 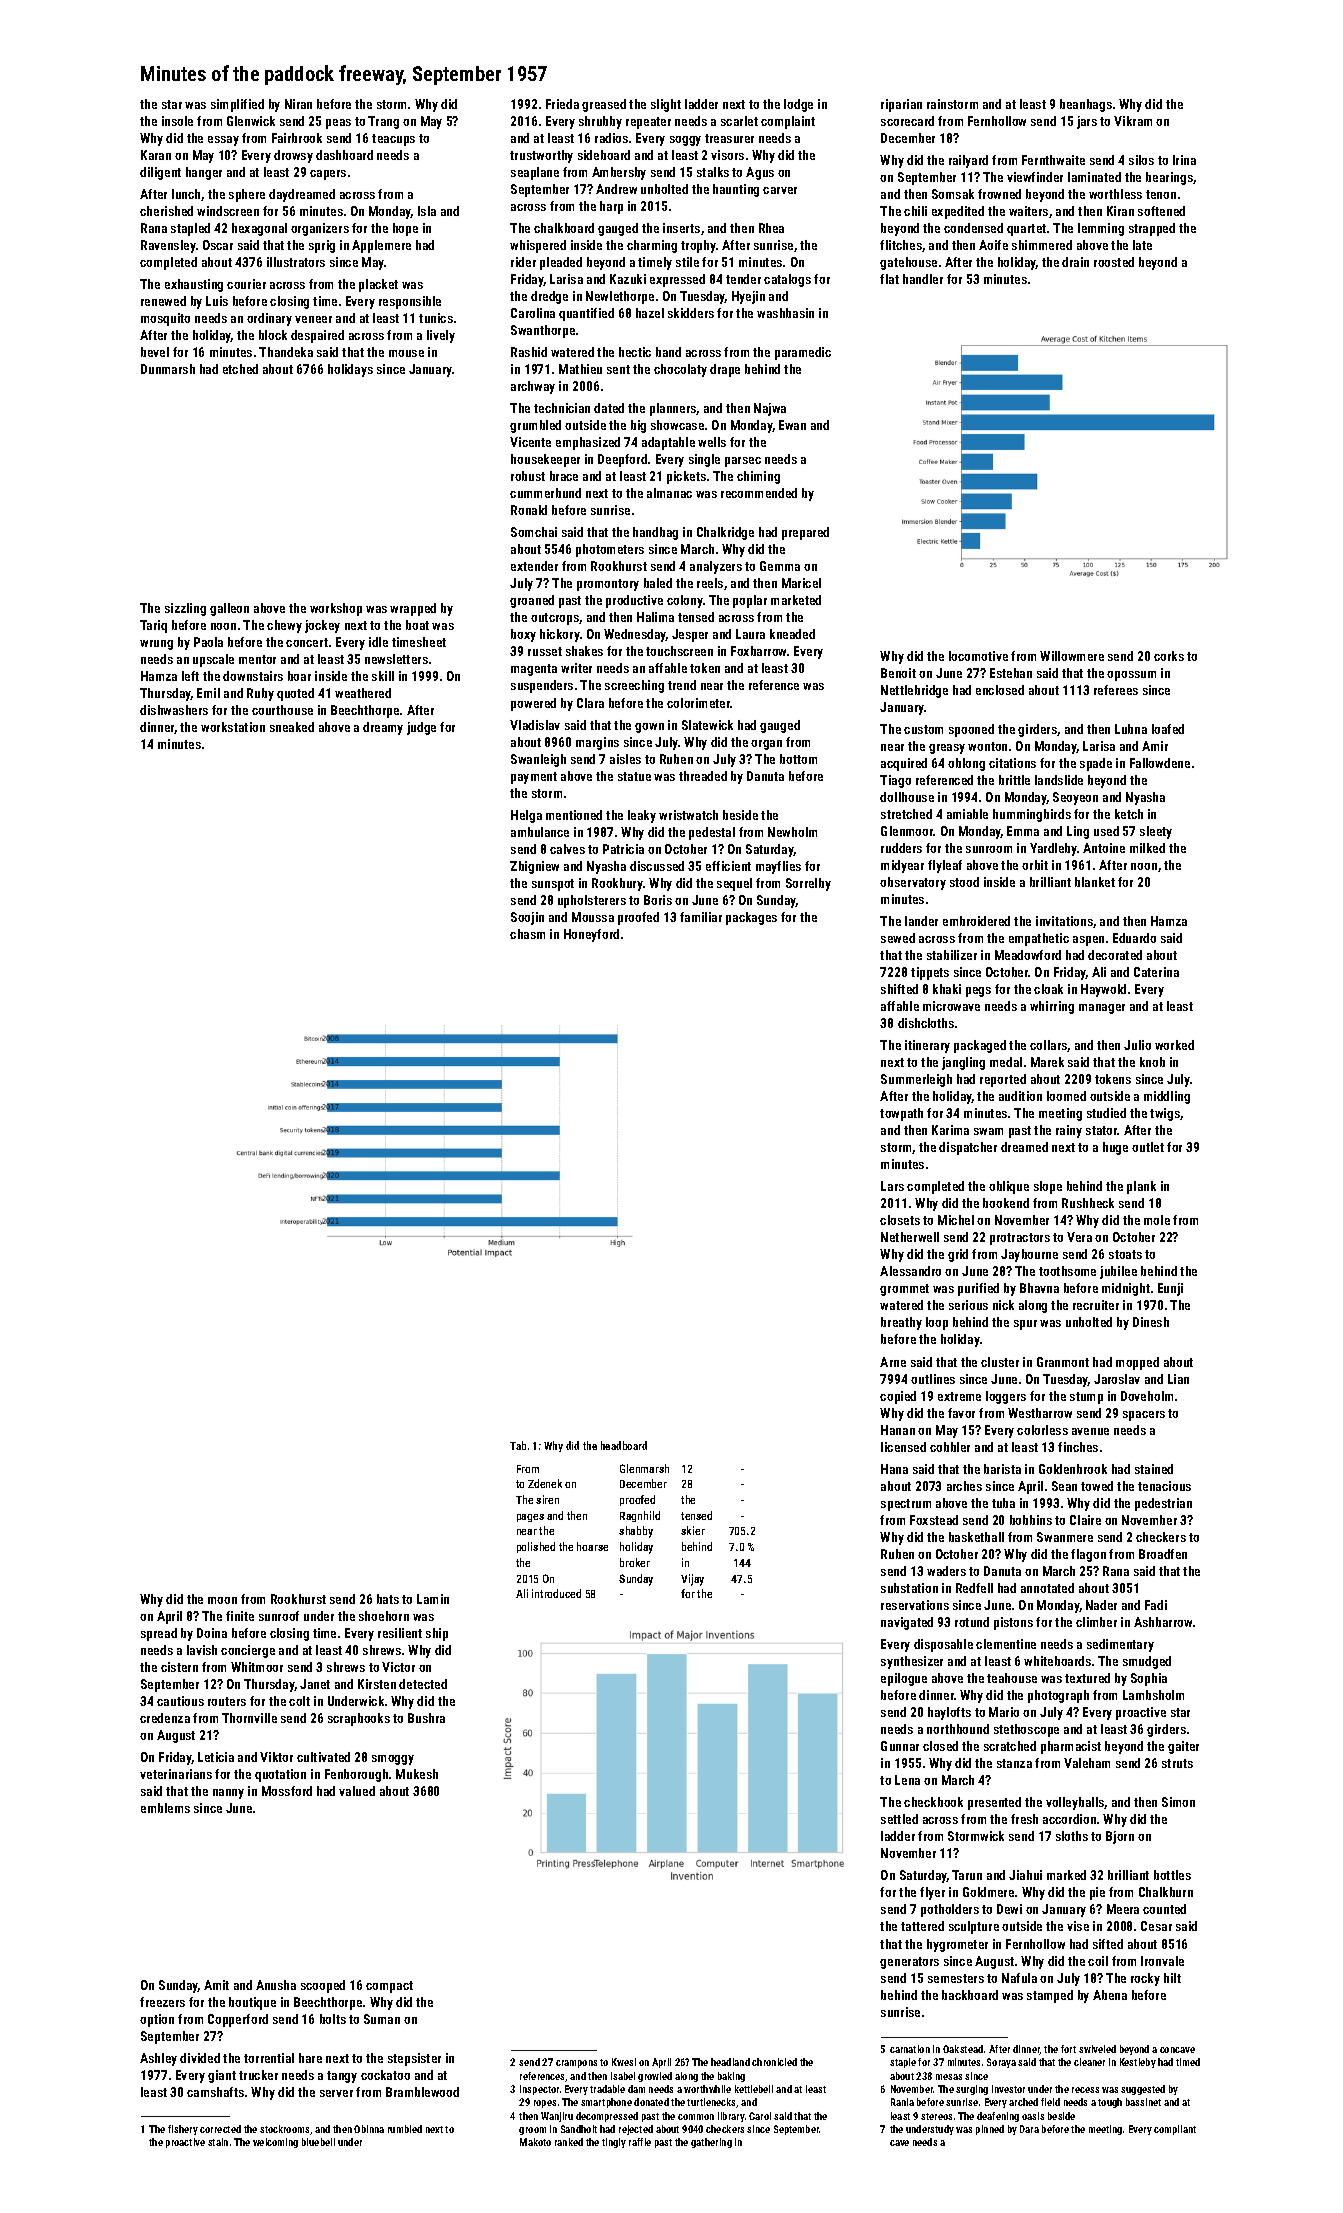 I want to click on riparian, so click(x=901, y=105).
